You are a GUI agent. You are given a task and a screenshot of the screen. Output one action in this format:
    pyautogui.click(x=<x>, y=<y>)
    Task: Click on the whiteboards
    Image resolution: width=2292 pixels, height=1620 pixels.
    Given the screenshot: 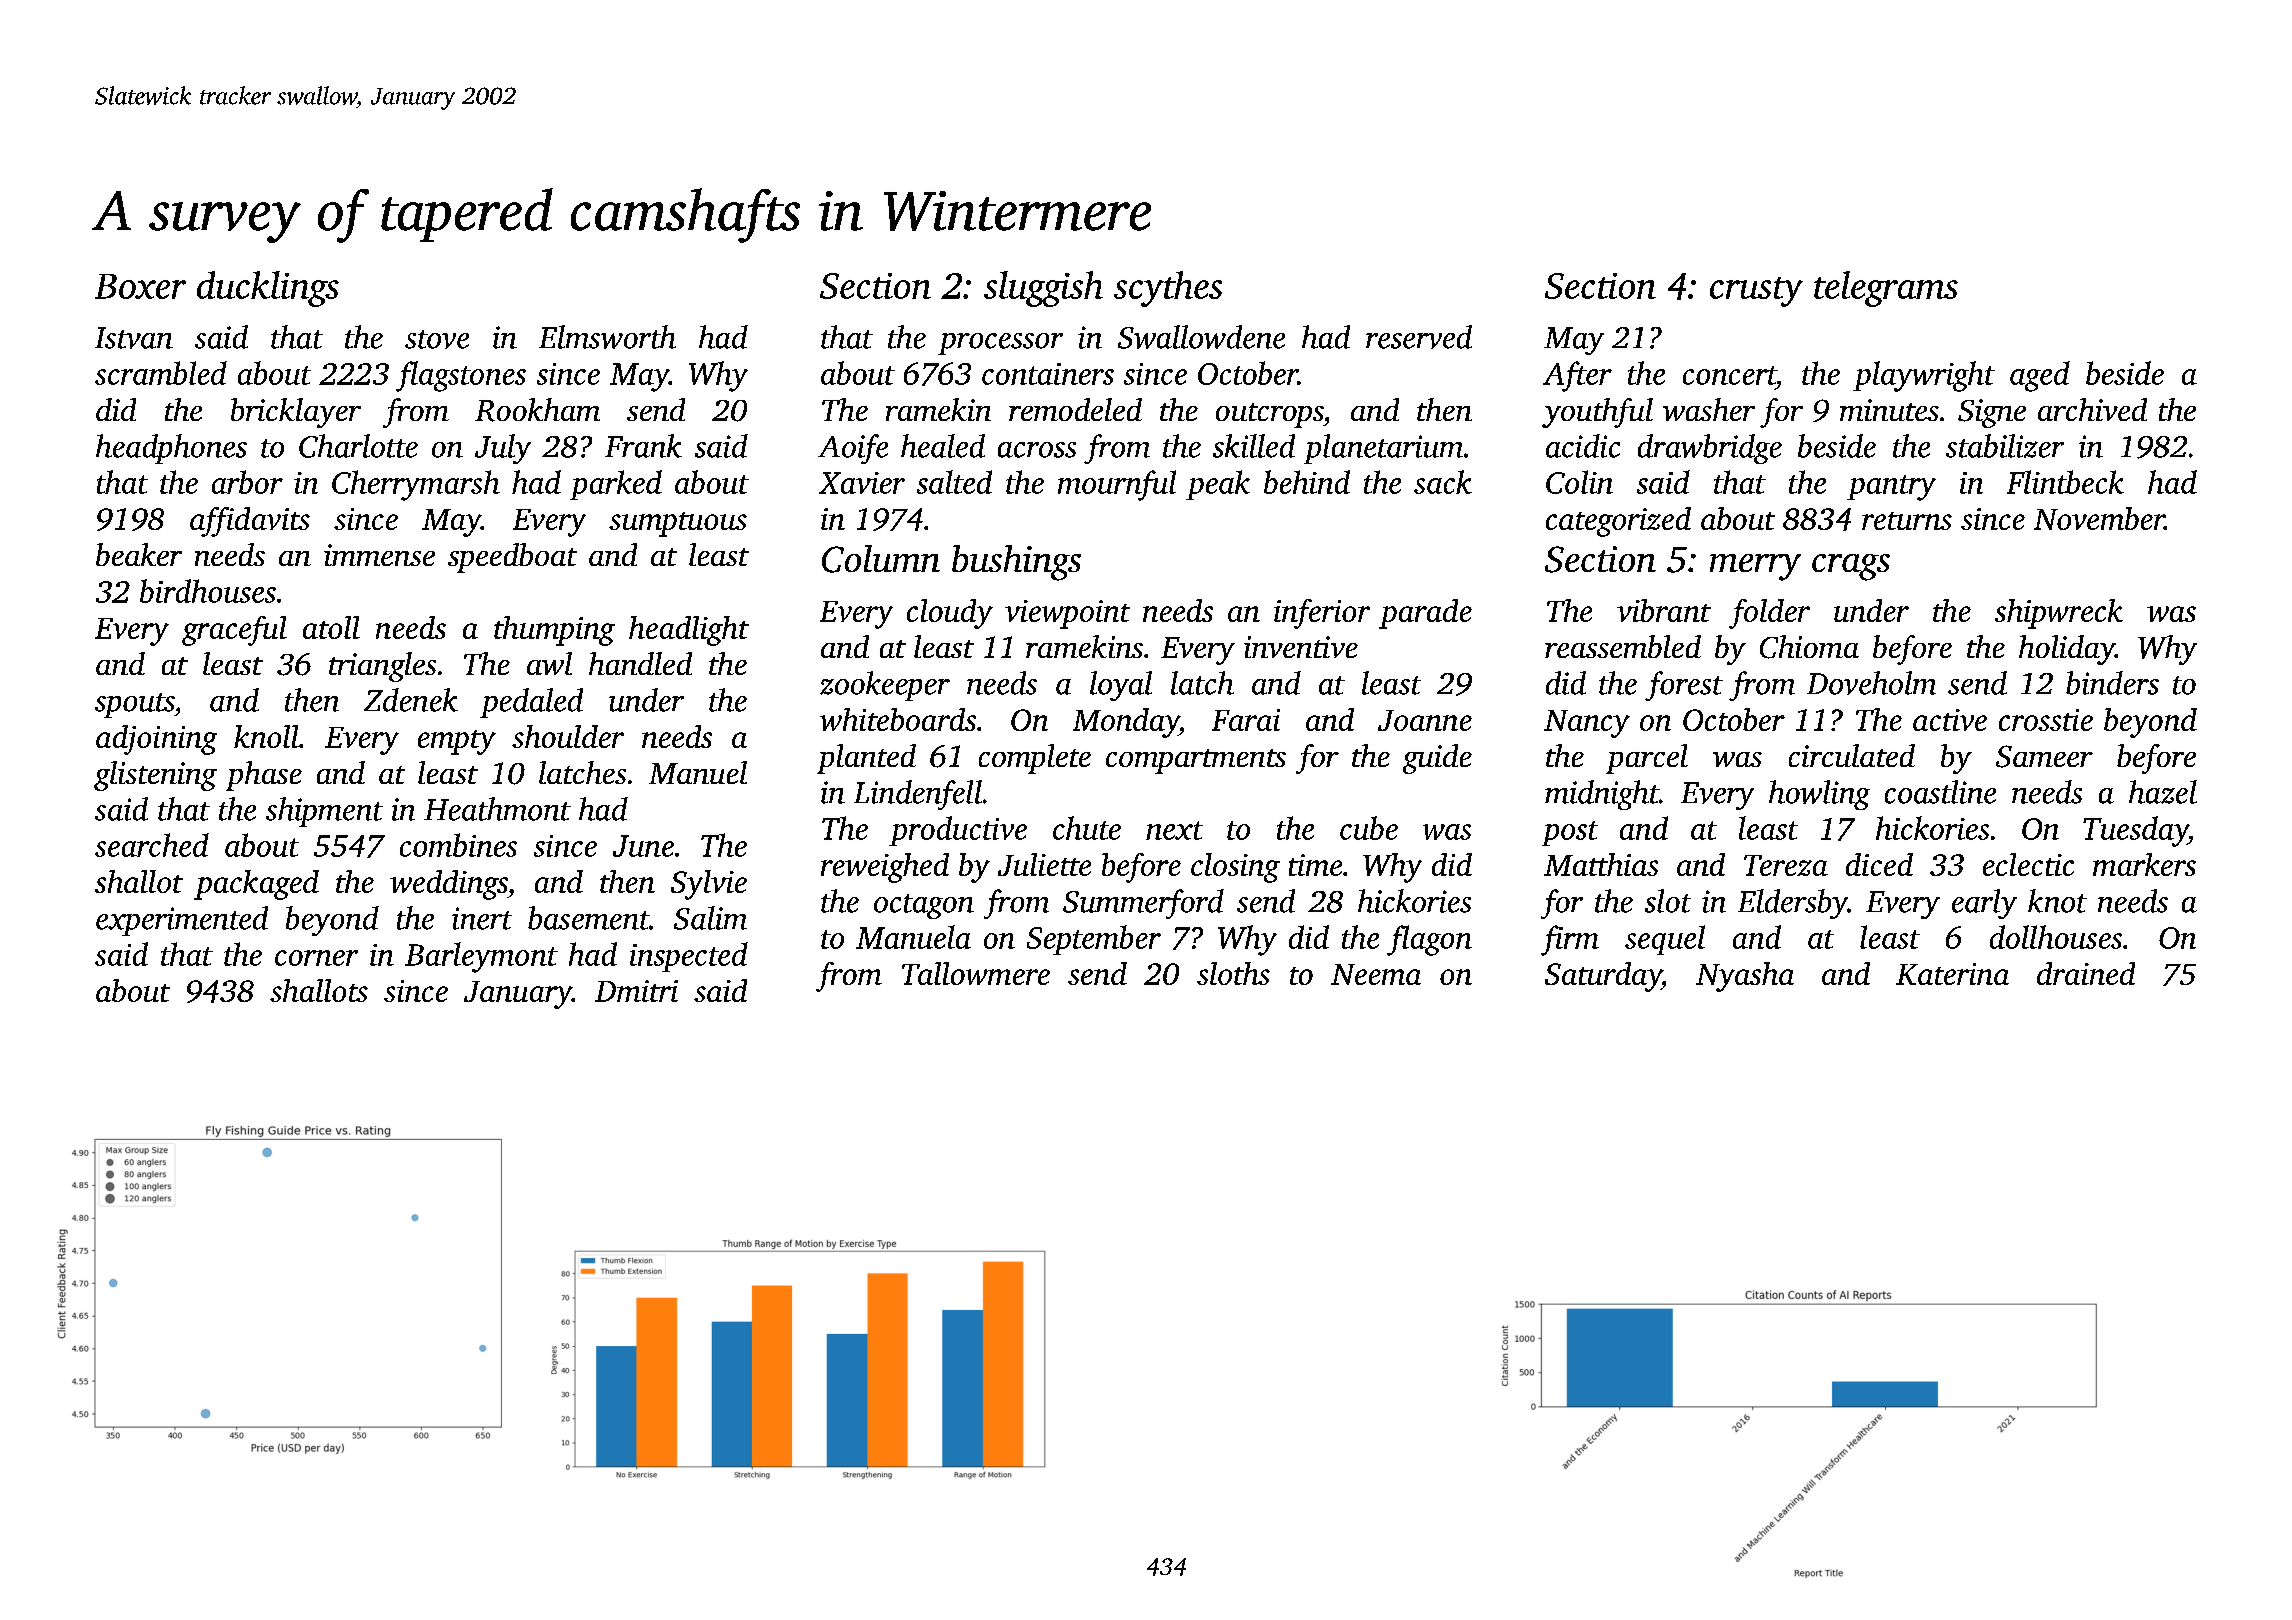 What is the action you would take?
    pyautogui.click(x=898, y=719)
